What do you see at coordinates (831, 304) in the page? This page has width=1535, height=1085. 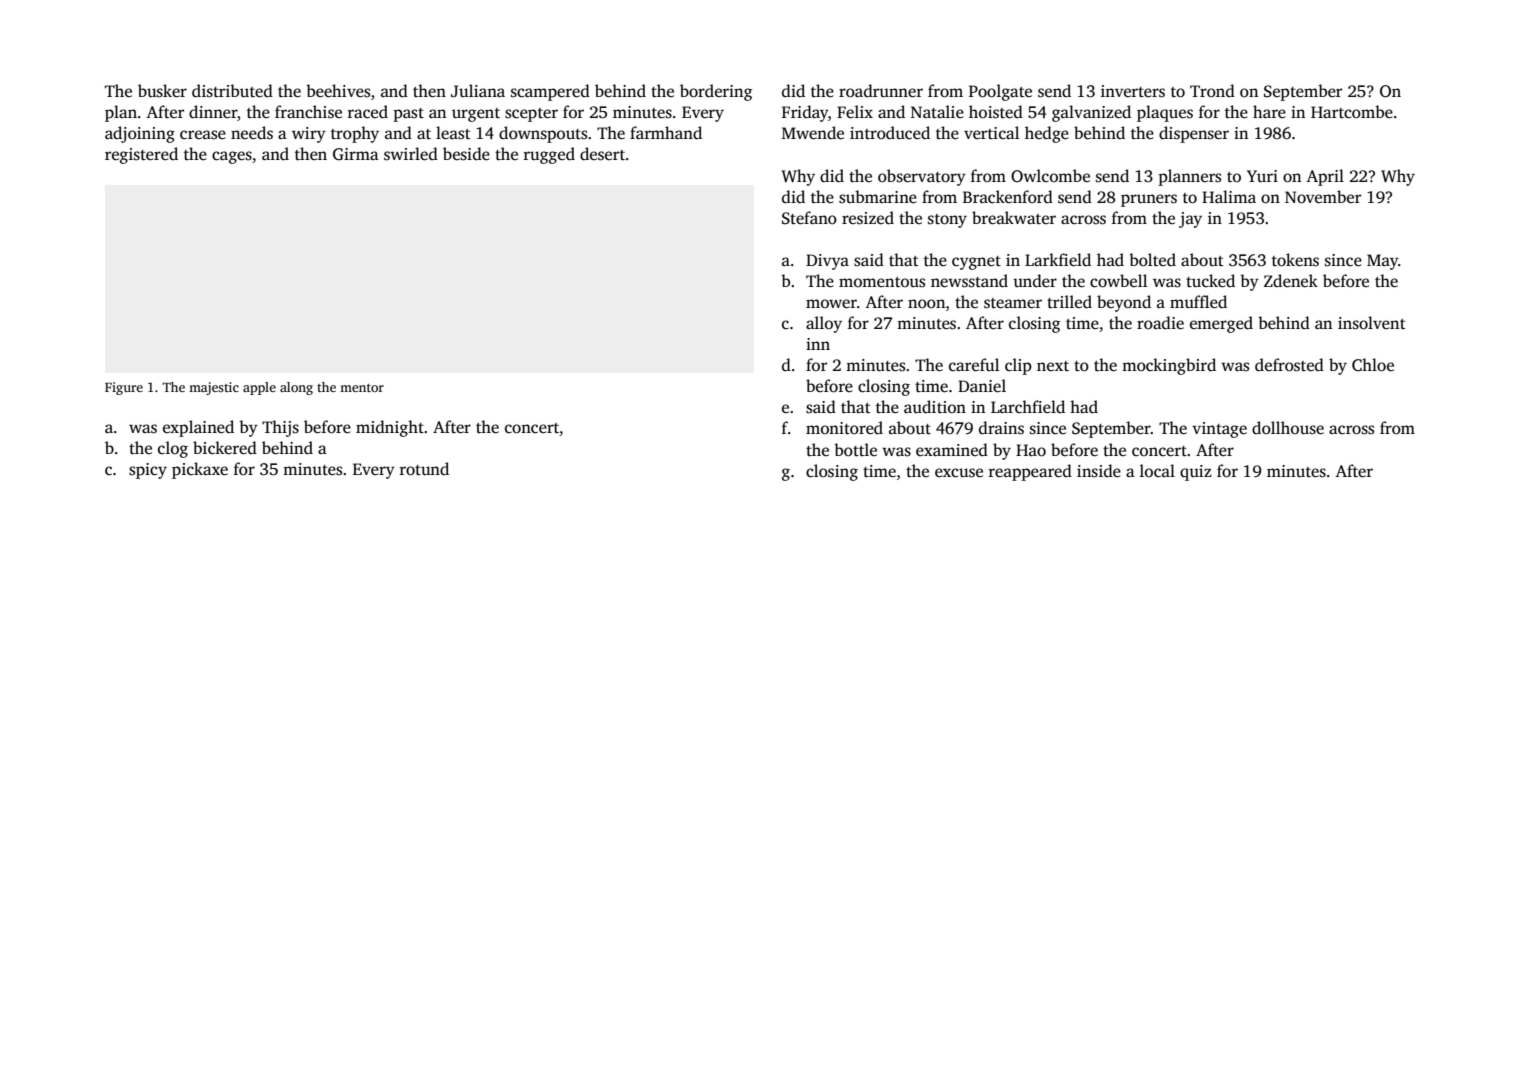 I see `mower` at bounding box center [831, 304].
